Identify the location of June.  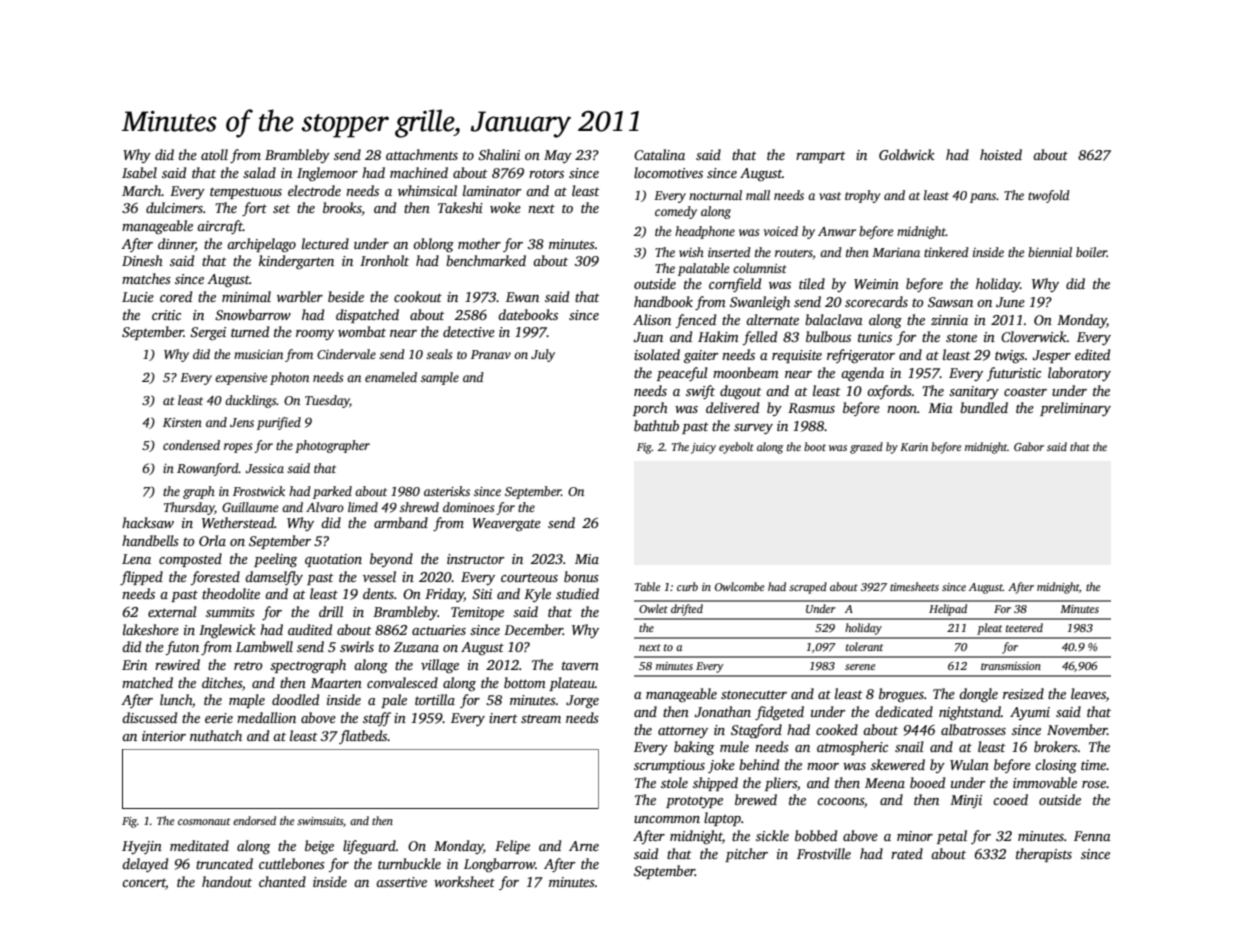
(1010, 302).
